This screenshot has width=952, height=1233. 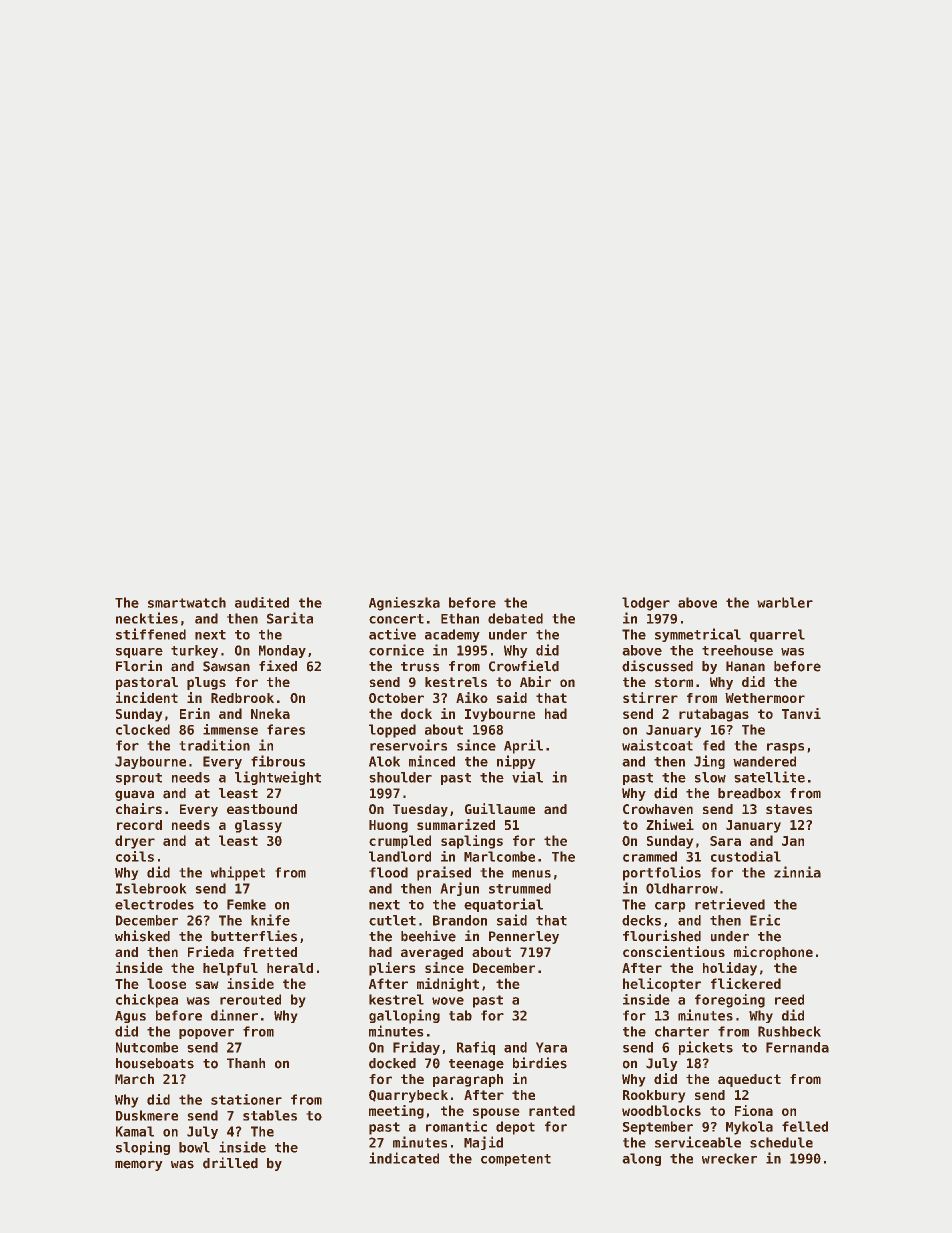 What do you see at coordinates (282, 651) in the screenshot?
I see `Monday` at bounding box center [282, 651].
